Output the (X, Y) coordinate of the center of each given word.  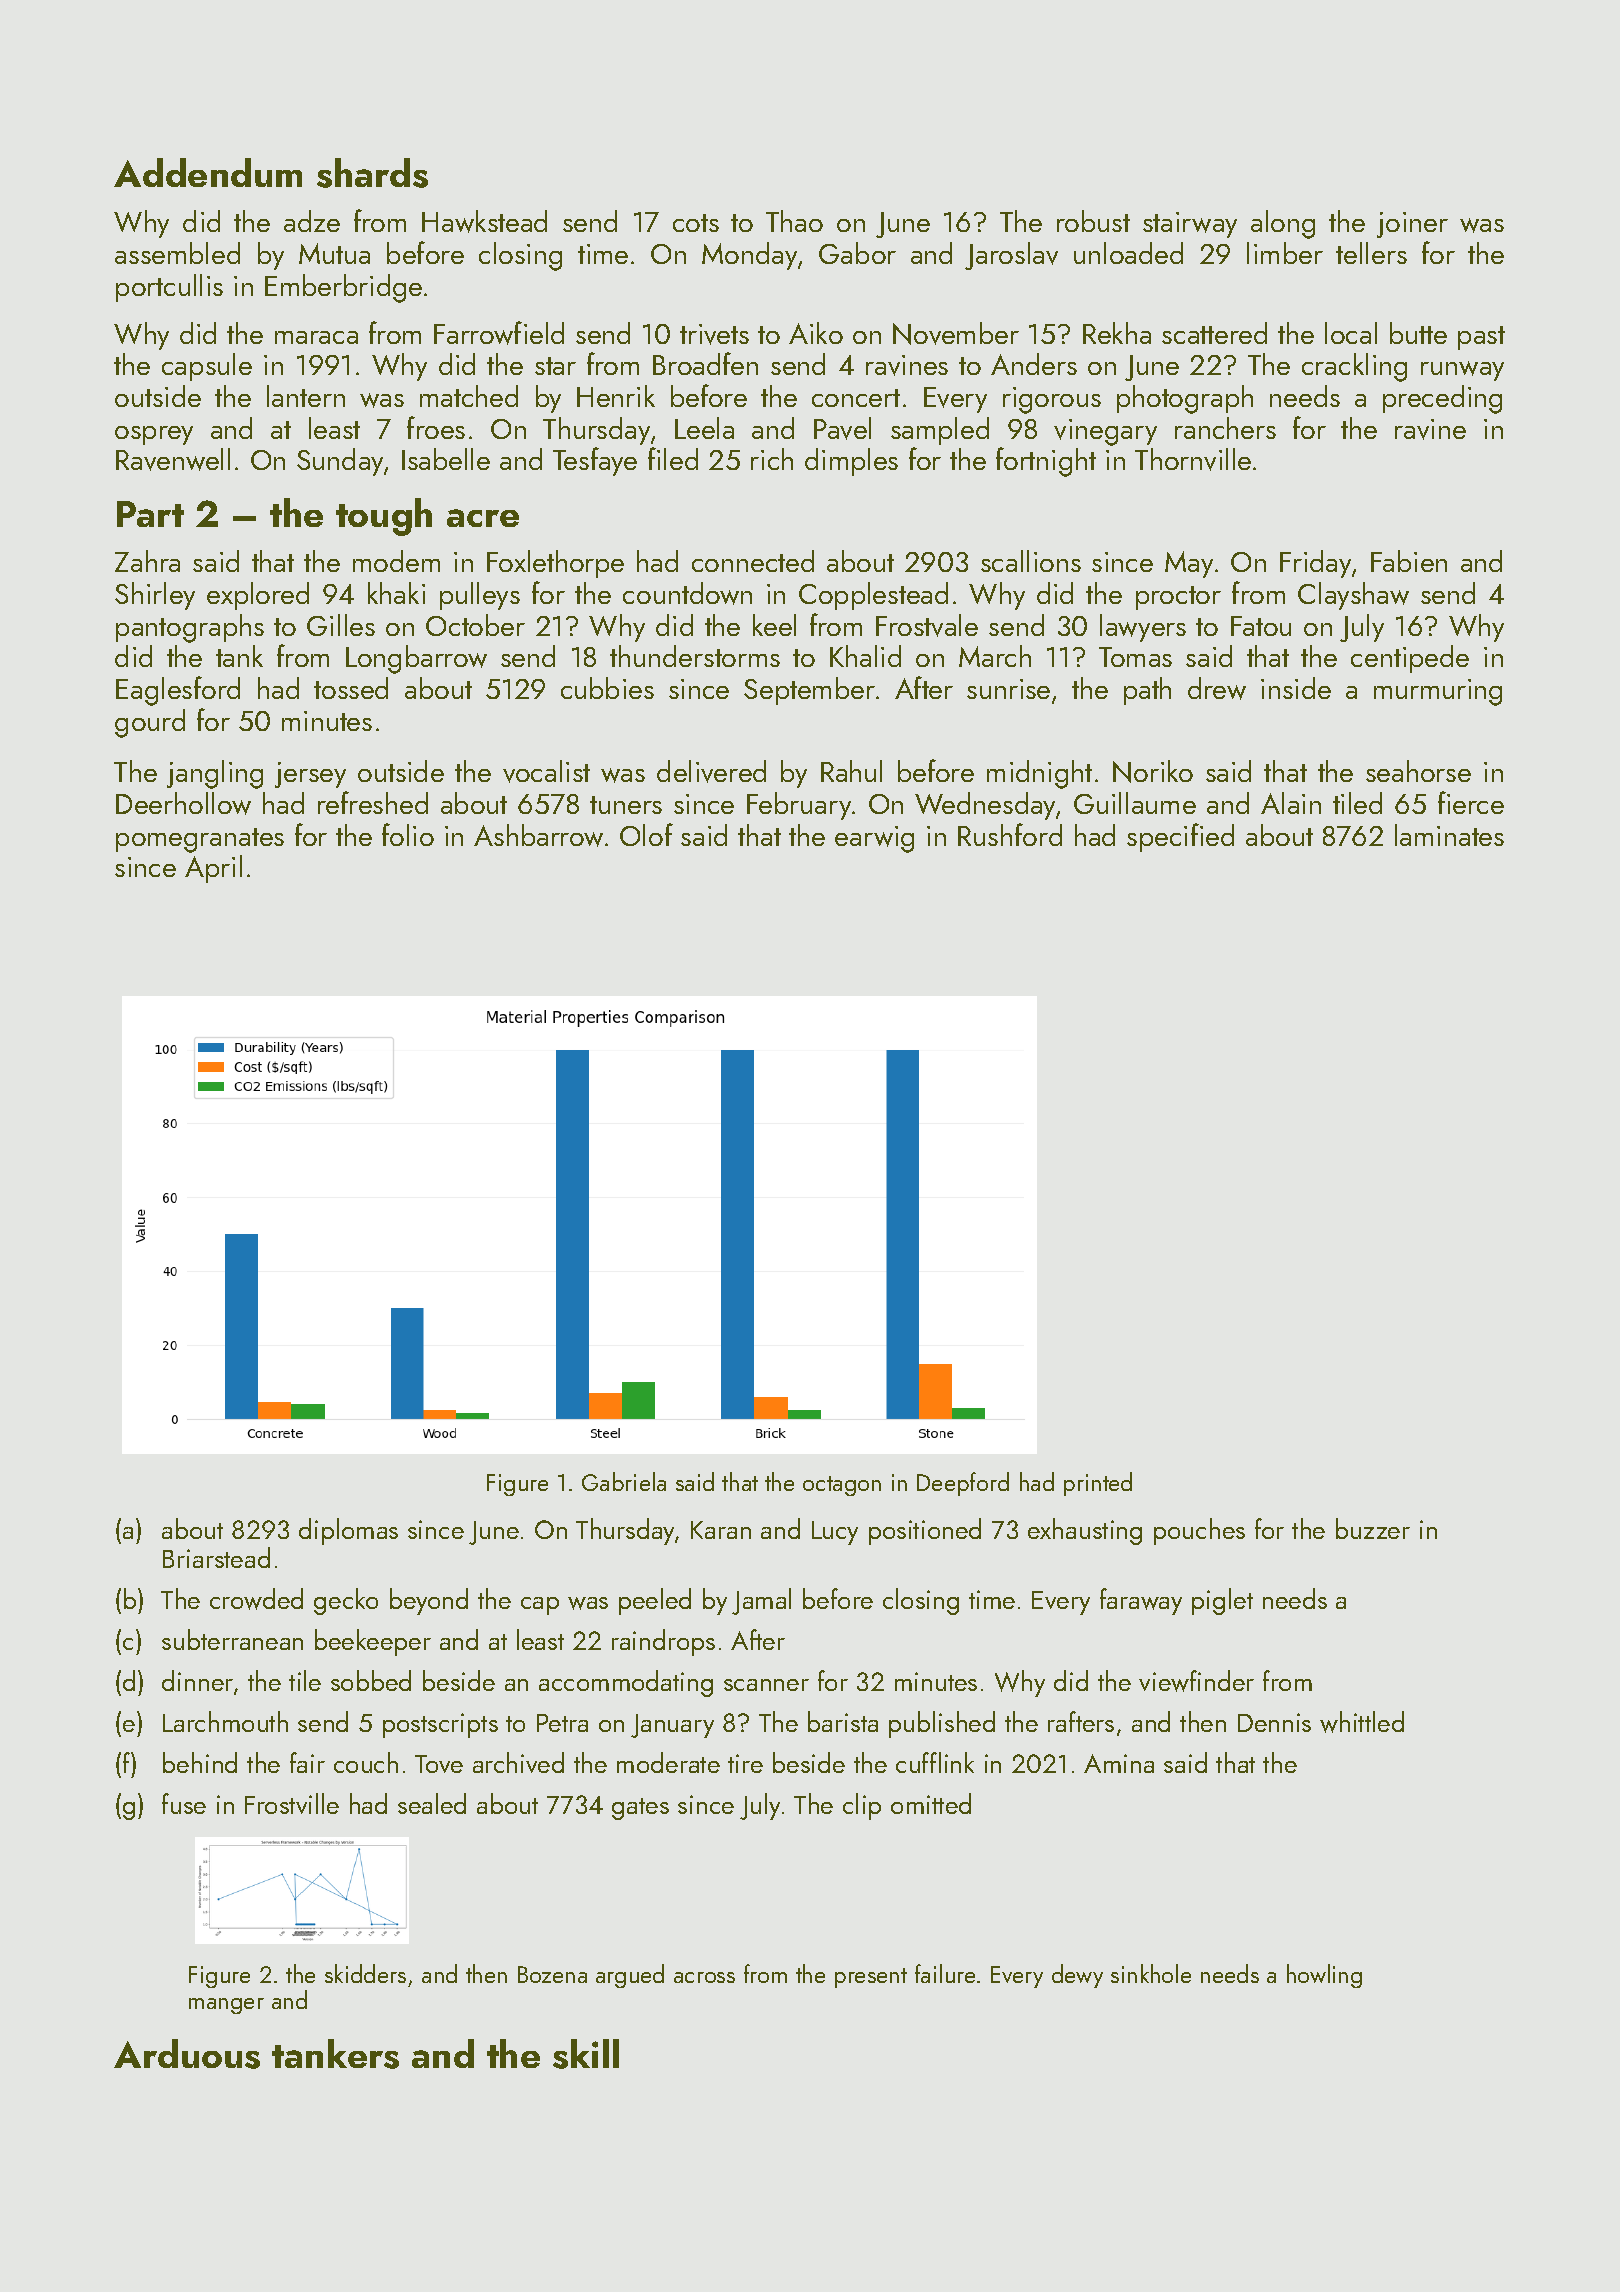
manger (226, 2006)
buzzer (1373, 1528)
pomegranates (200, 840)
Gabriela (624, 1481)
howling (1324, 1976)
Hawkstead (484, 221)
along (1283, 224)
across (704, 1977)
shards (372, 173)
